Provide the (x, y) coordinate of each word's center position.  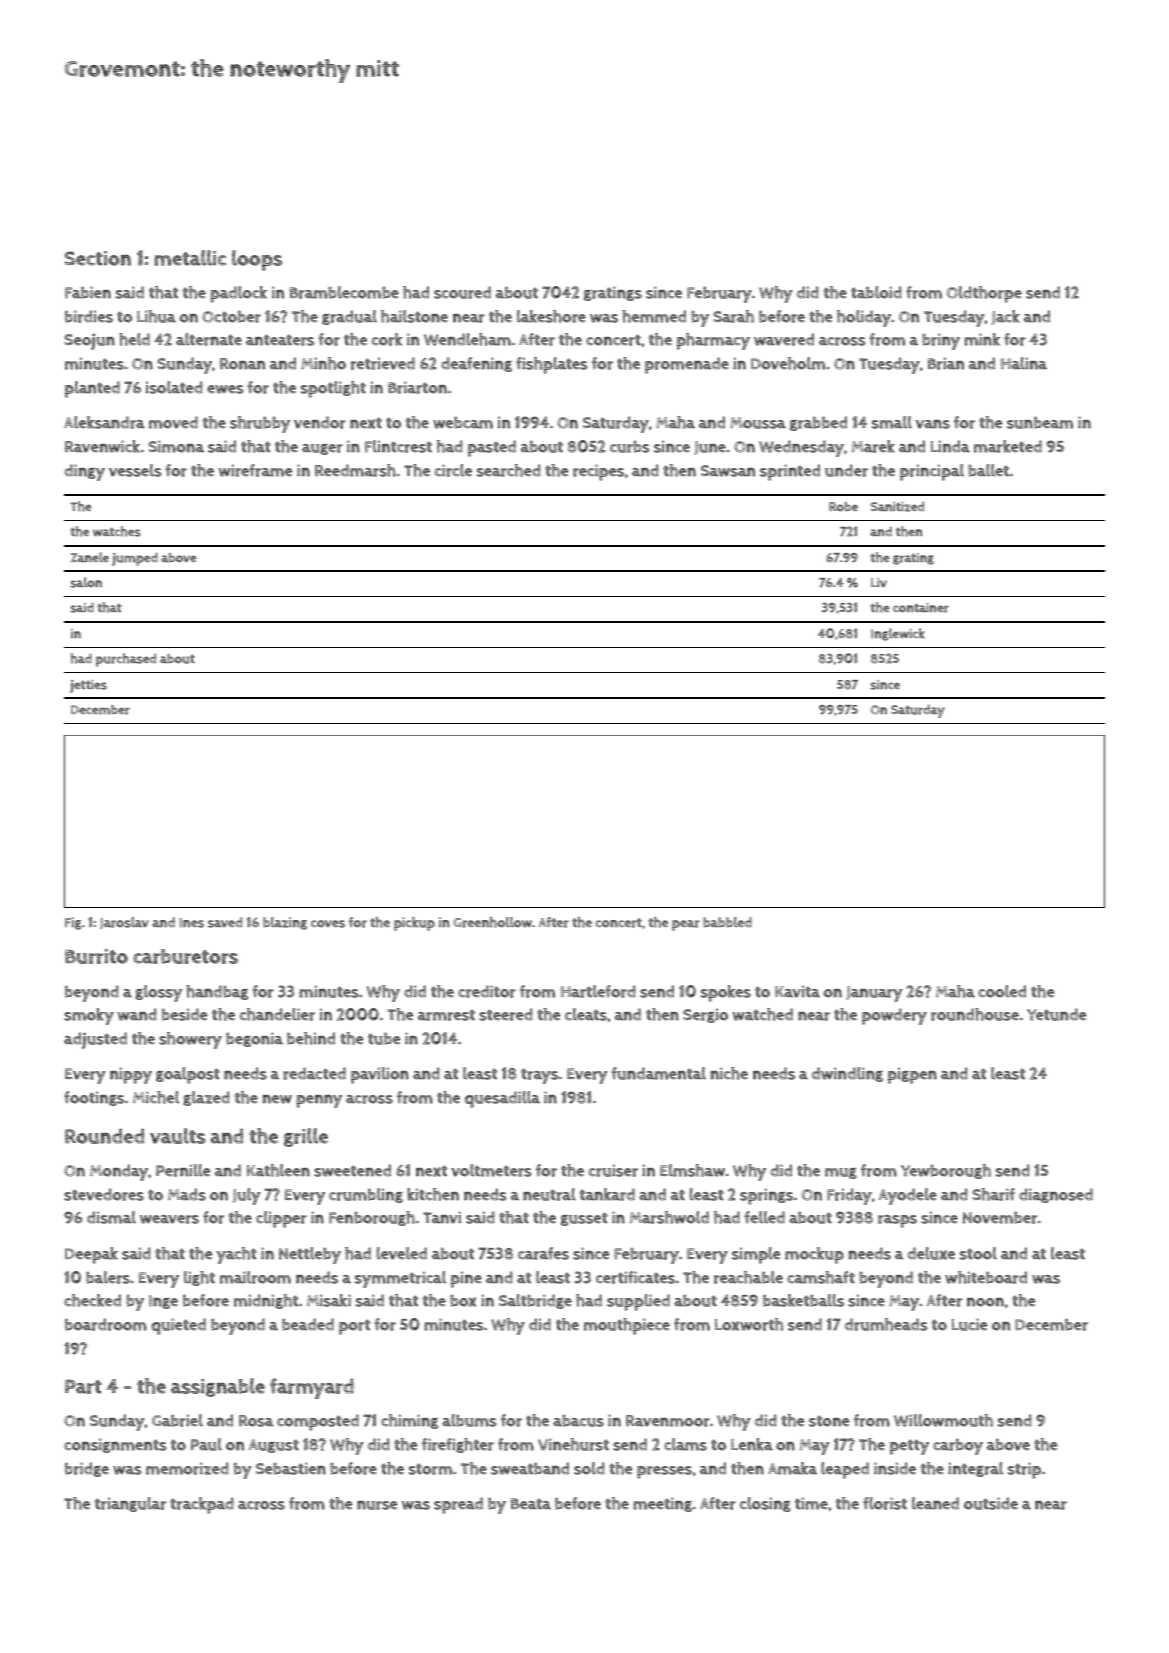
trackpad (202, 1505)
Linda (950, 446)
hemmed (654, 316)
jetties (88, 686)
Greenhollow (492, 922)
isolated (174, 387)
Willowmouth (943, 1420)
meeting (662, 1504)
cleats (586, 1014)
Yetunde (1056, 1014)
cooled (1002, 991)
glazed (206, 1098)
